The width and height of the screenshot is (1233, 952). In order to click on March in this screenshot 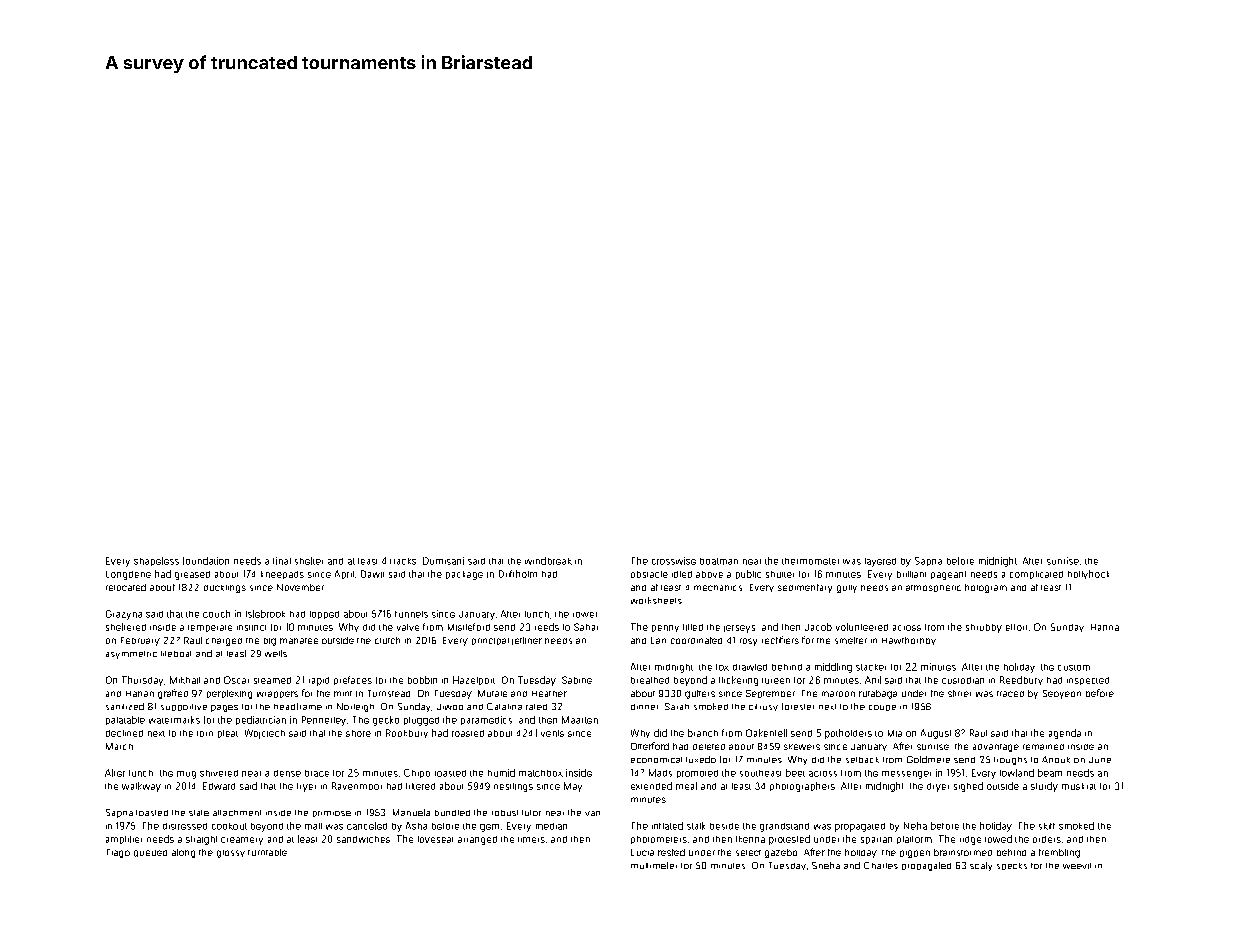, I will do `click(119, 746)`.
